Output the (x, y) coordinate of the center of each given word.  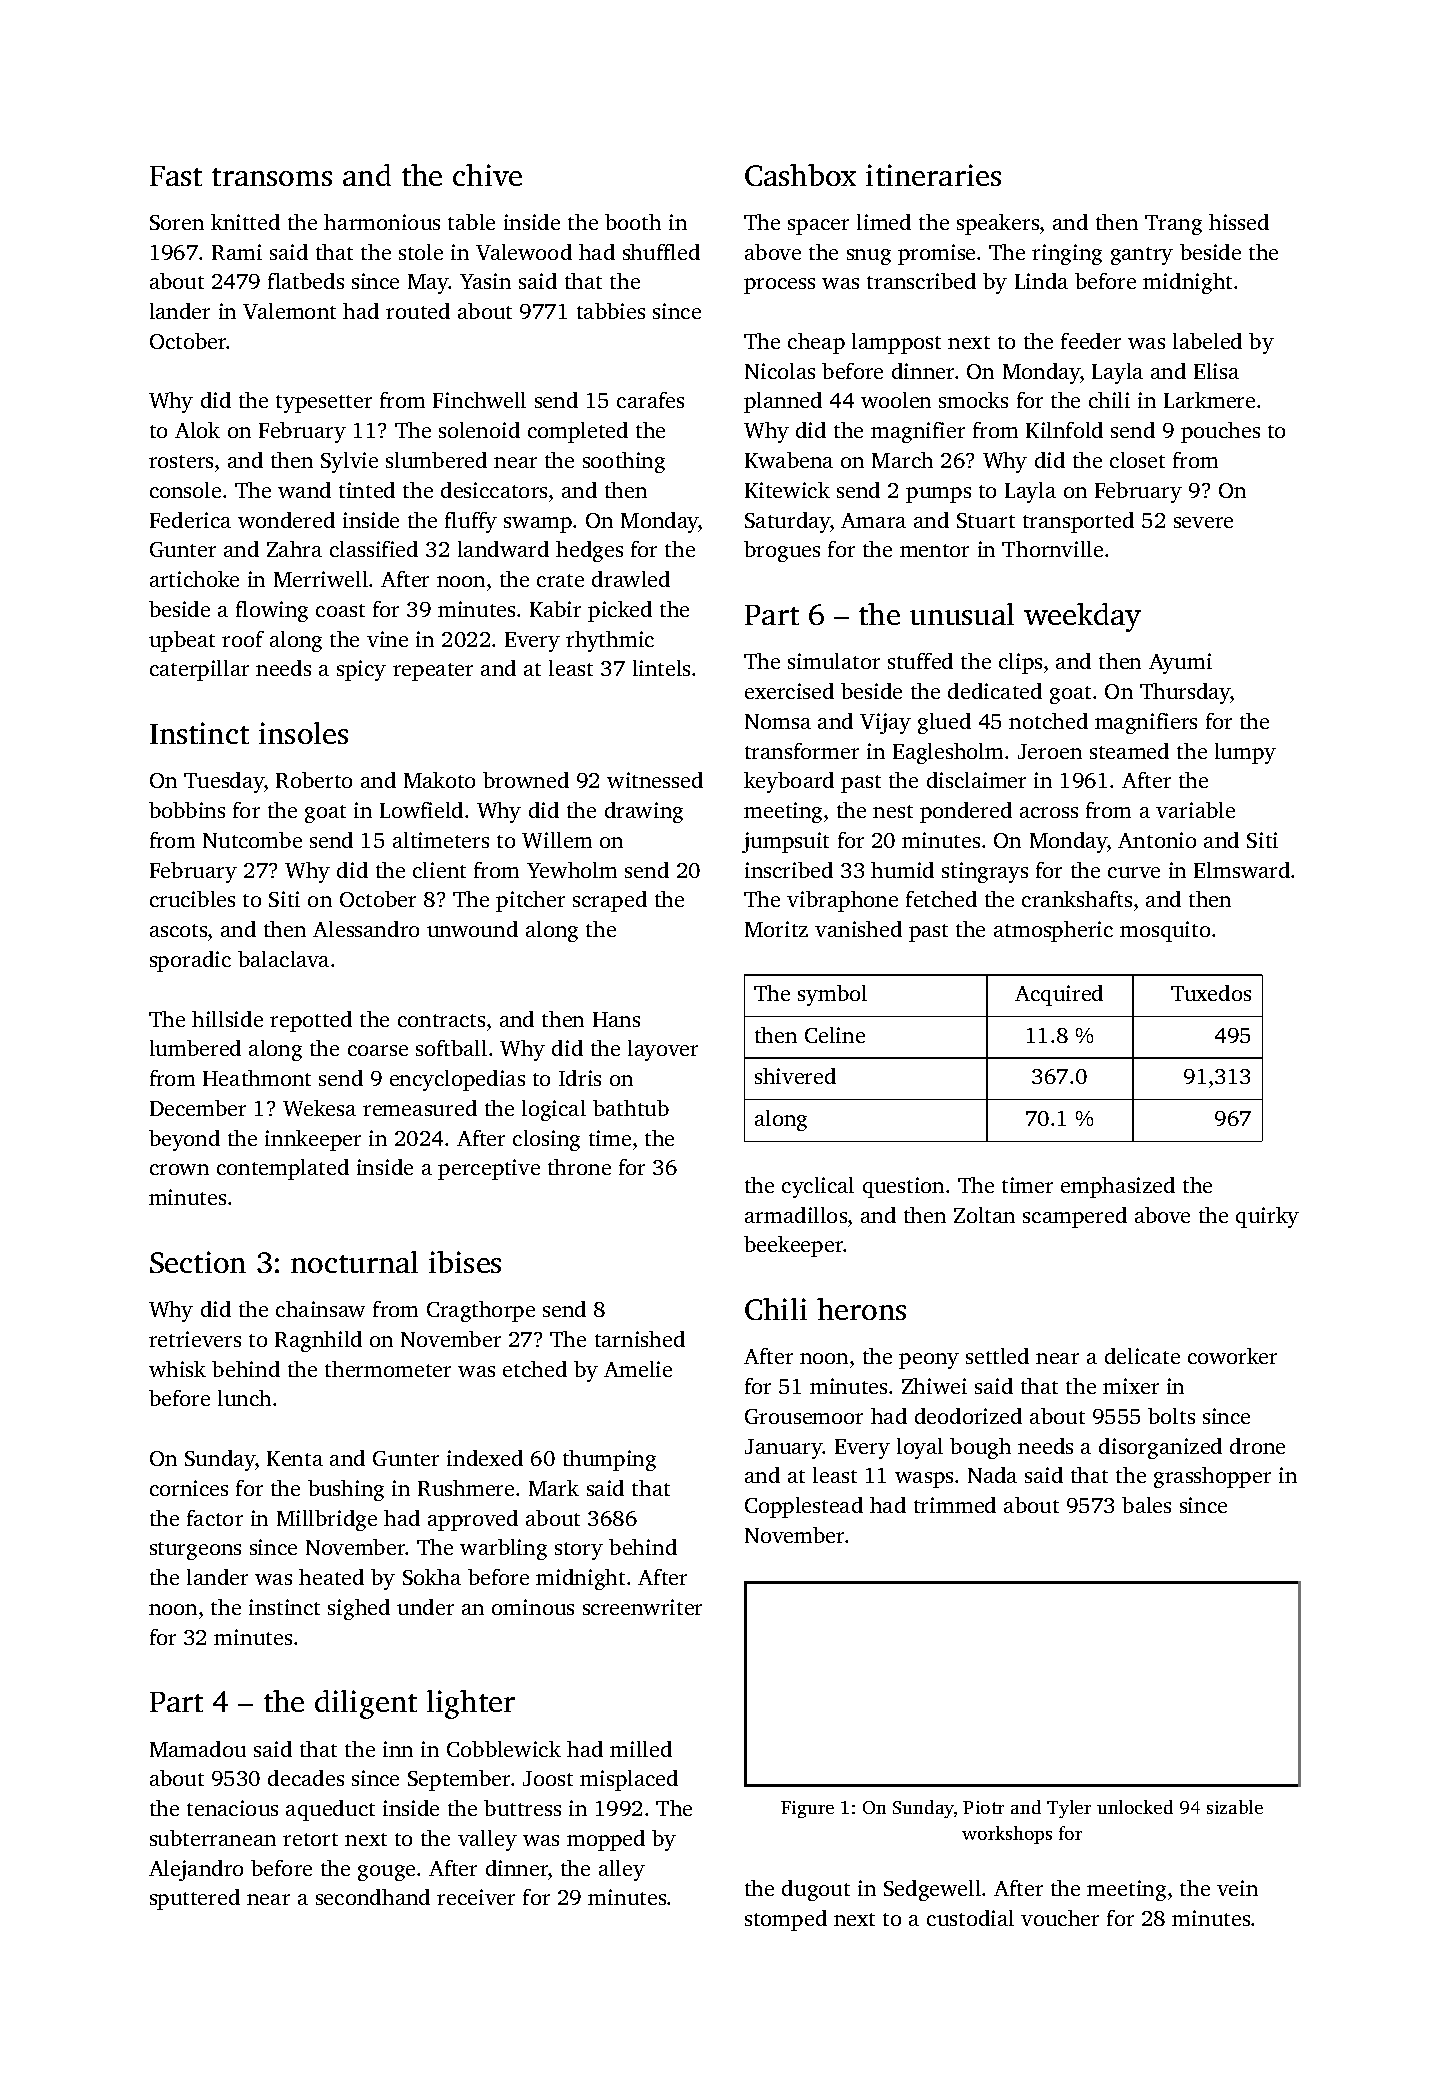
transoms (272, 177)
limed (884, 222)
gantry (1142, 256)
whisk (177, 1369)
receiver (476, 1897)
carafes (650, 400)
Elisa (1216, 371)
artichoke (194, 579)
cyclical (818, 1187)
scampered (1075, 1217)
